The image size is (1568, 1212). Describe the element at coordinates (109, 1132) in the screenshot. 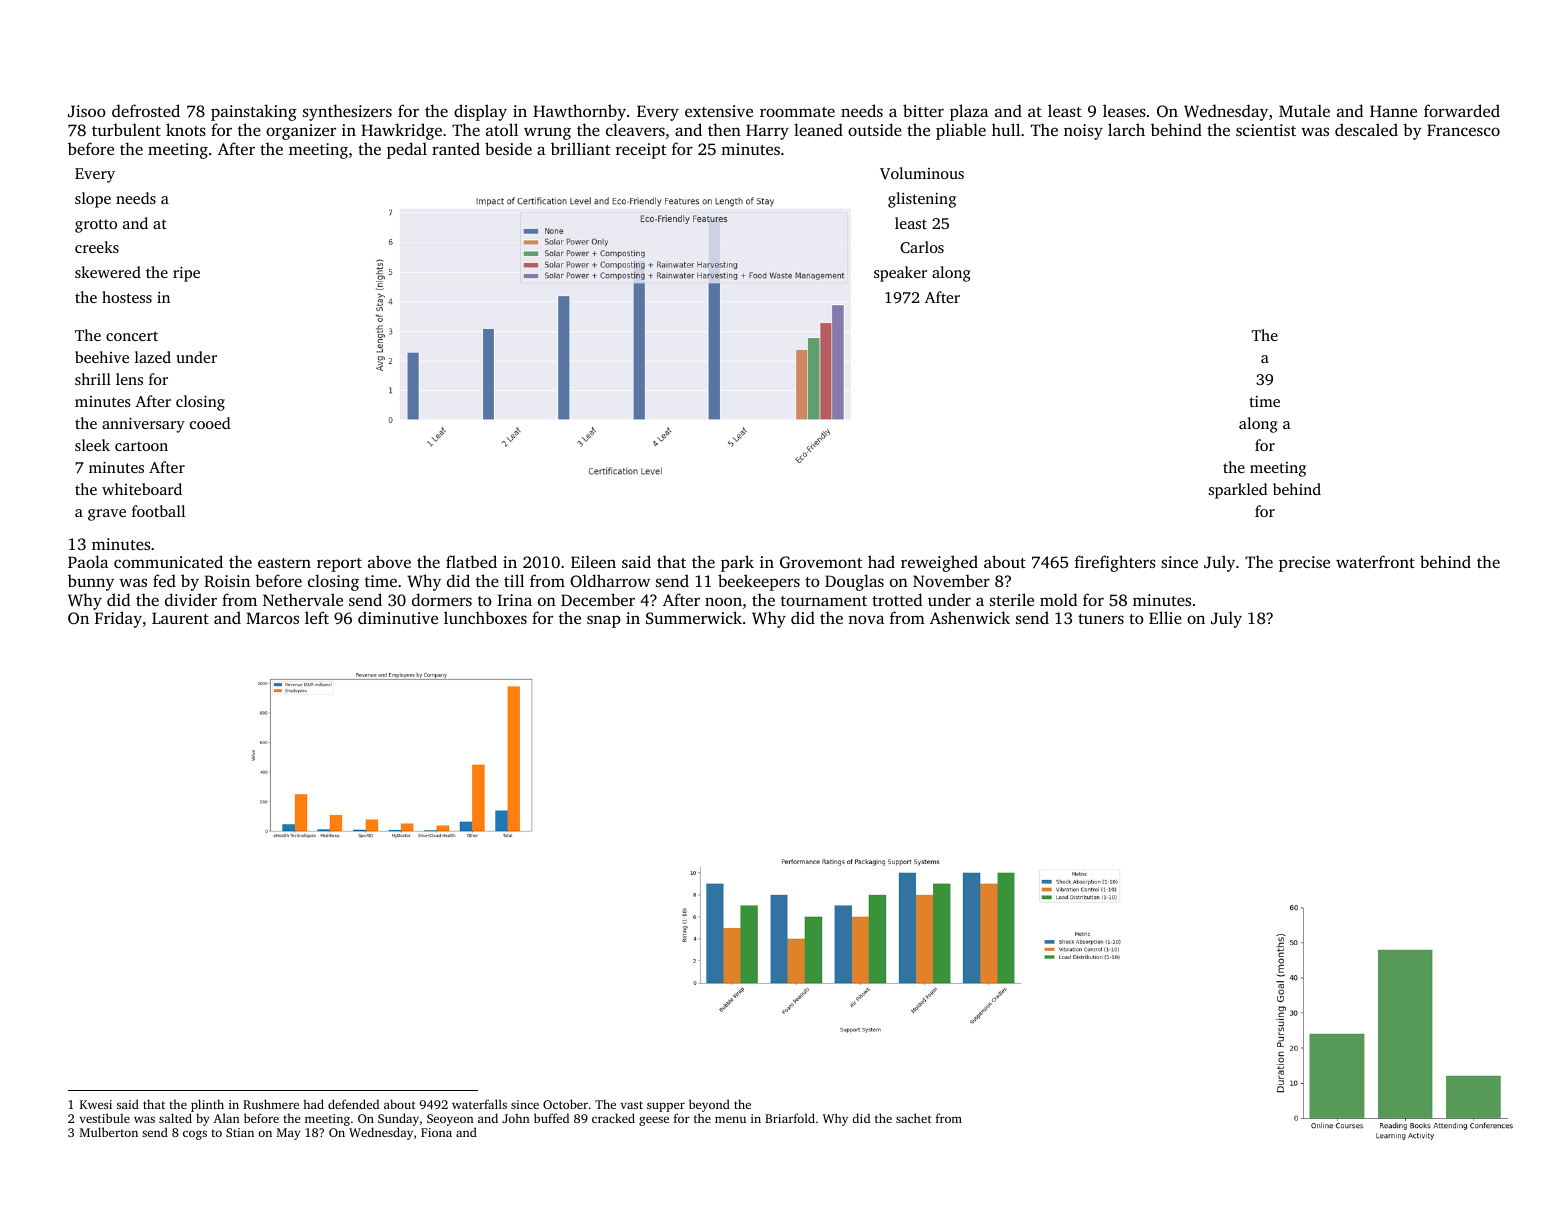

I see `Mulberton` at that location.
